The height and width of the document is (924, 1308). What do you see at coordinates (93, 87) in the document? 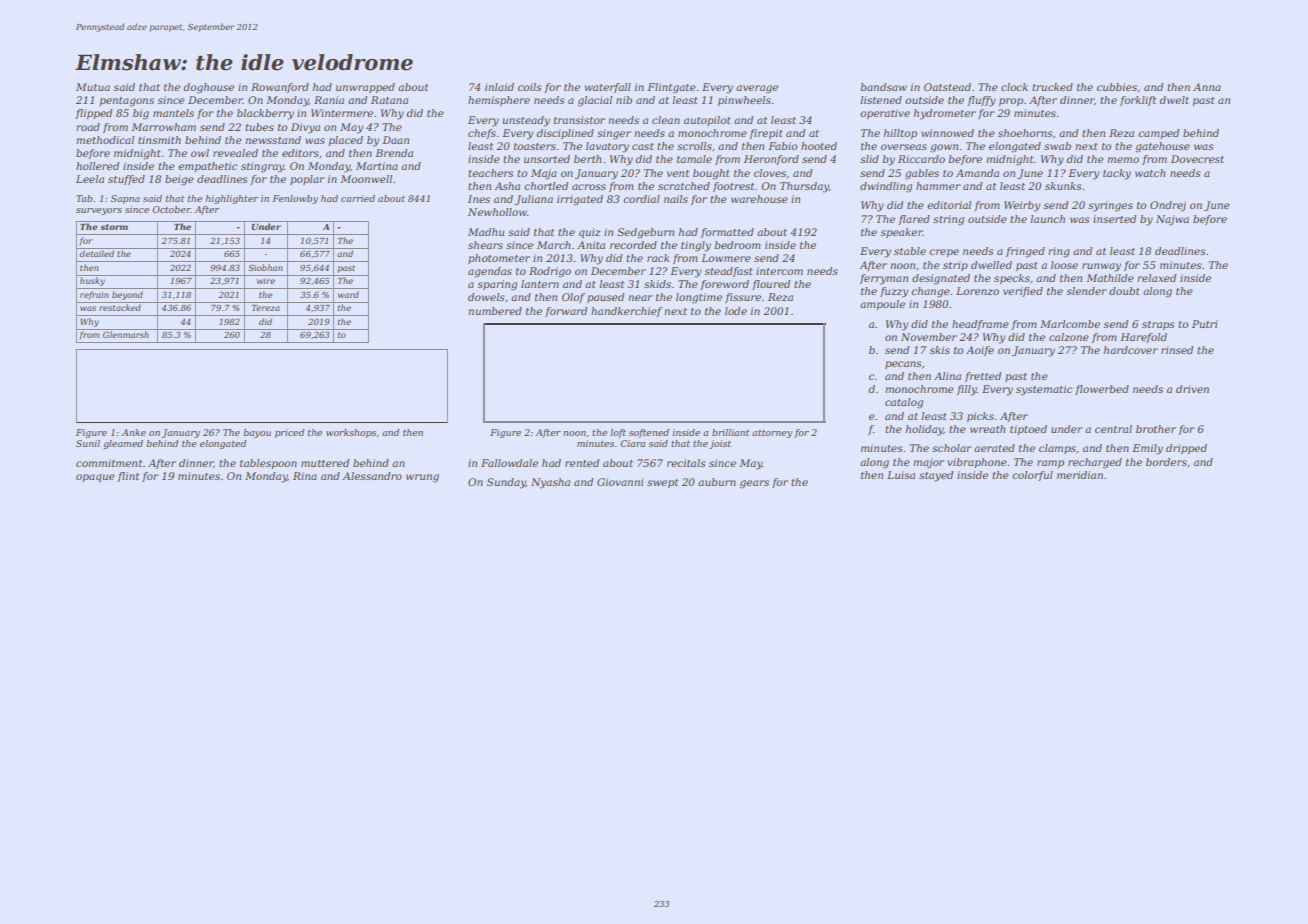
I see `Mutua` at bounding box center [93, 87].
